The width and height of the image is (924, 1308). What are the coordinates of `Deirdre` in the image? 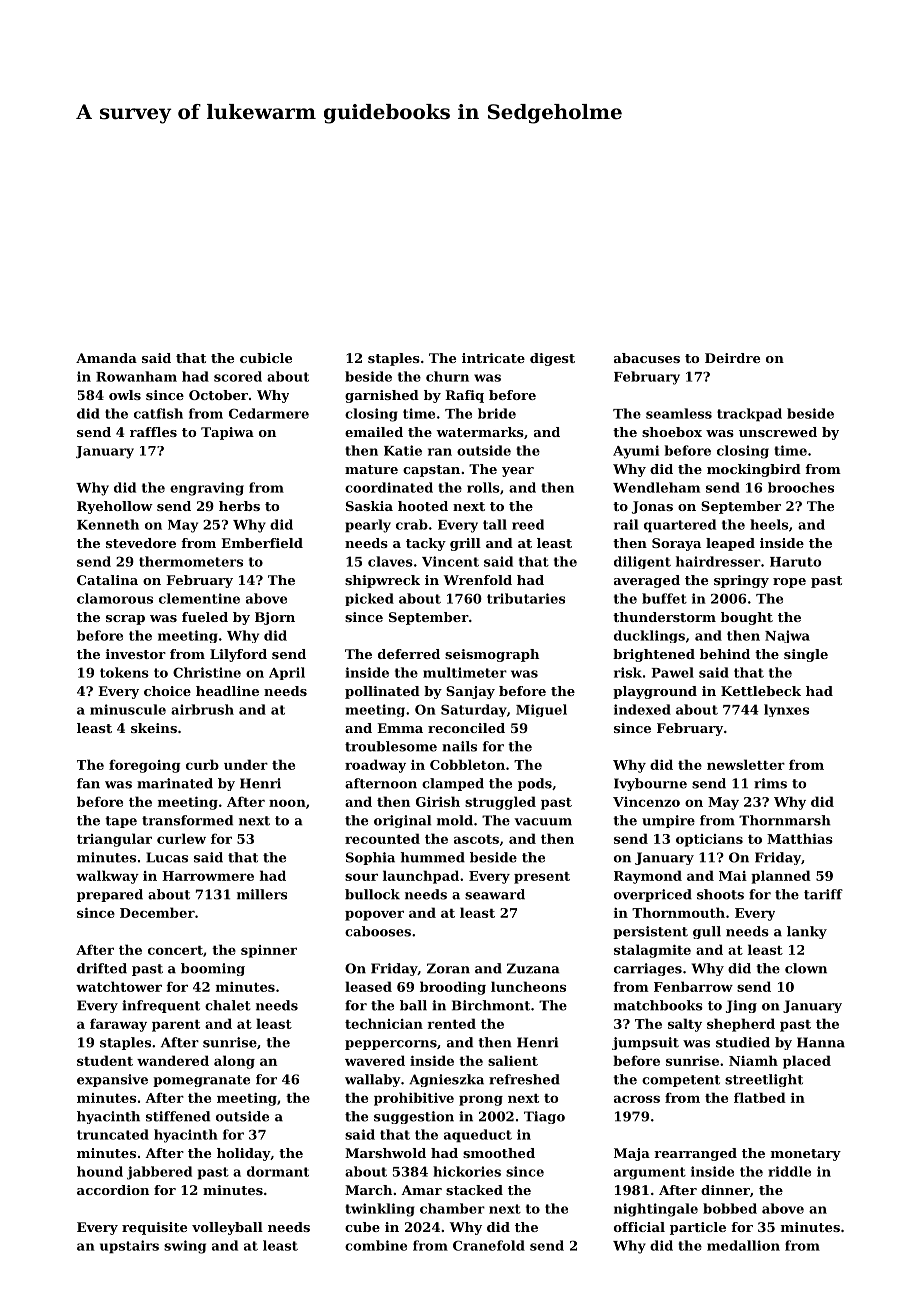 It's located at (732, 358).
